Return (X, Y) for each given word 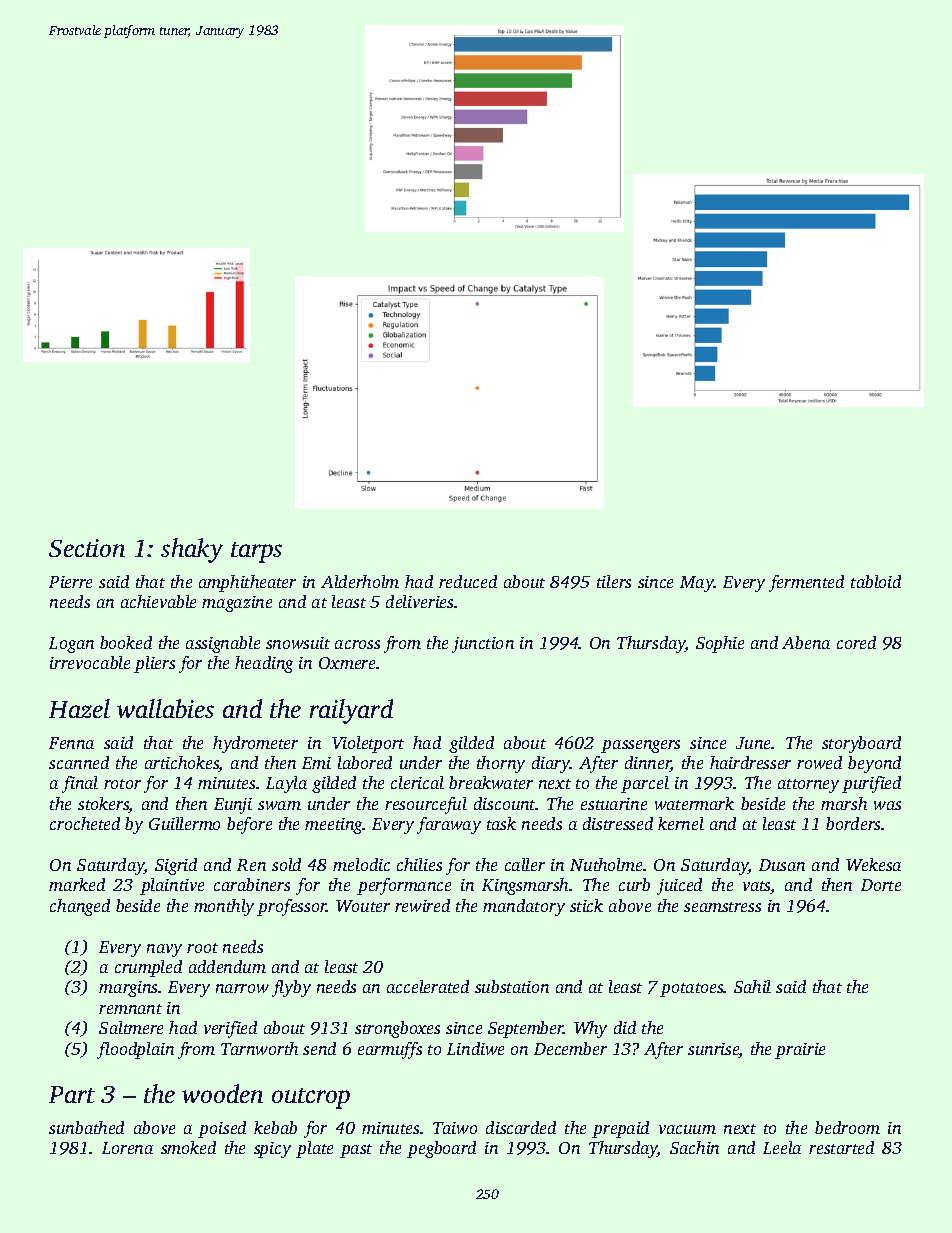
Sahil (752, 986)
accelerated (428, 986)
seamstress (722, 907)
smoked (188, 1147)
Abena (806, 642)
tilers (614, 581)
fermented (806, 583)
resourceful (426, 805)
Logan (71, 645)
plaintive (172, 886)
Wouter (363, 906)
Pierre (70, 582)
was (887, 805)
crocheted (85, 823)
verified (230, 1029)
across (357, 644)
